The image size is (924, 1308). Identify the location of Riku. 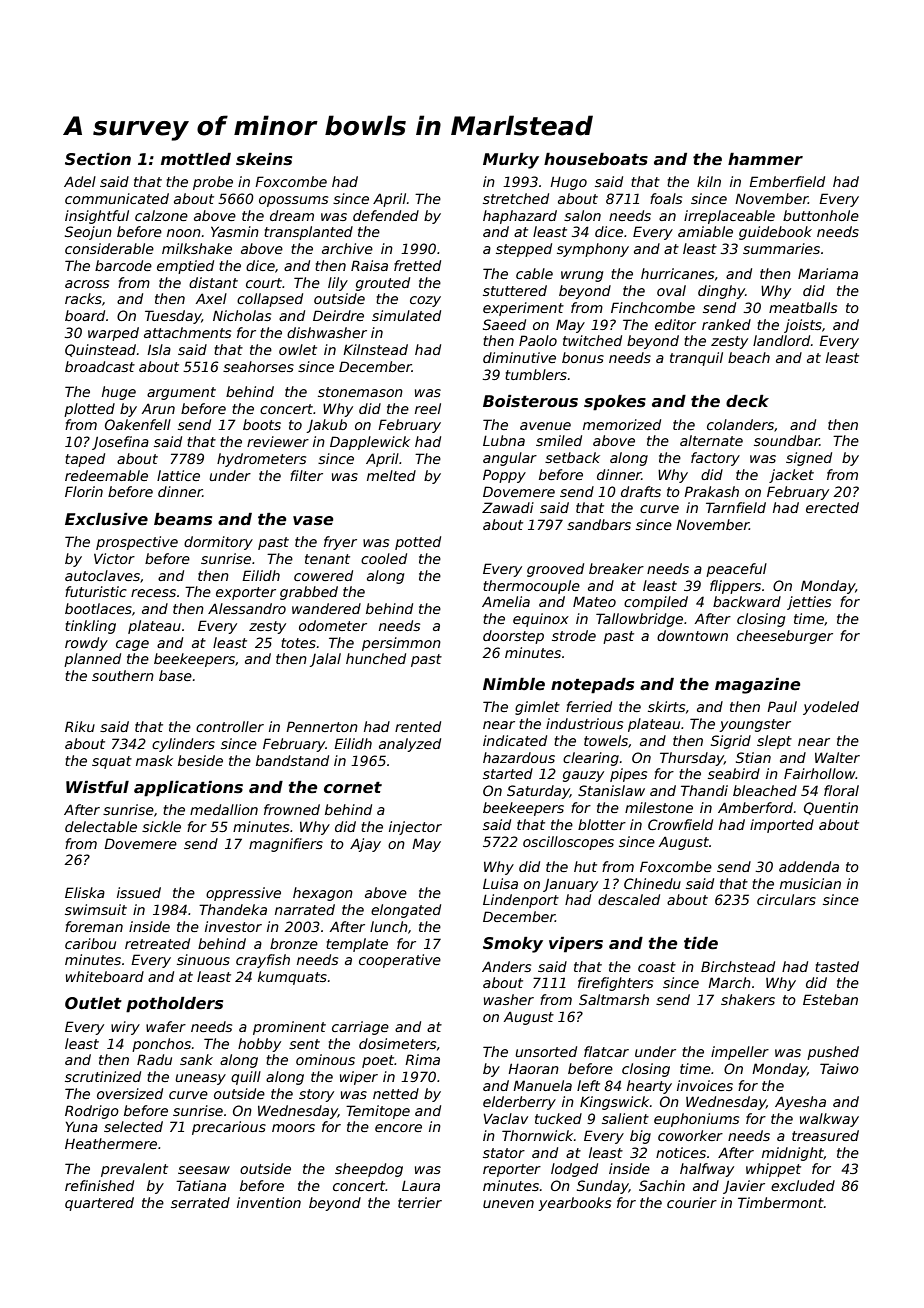
(80, 726).
